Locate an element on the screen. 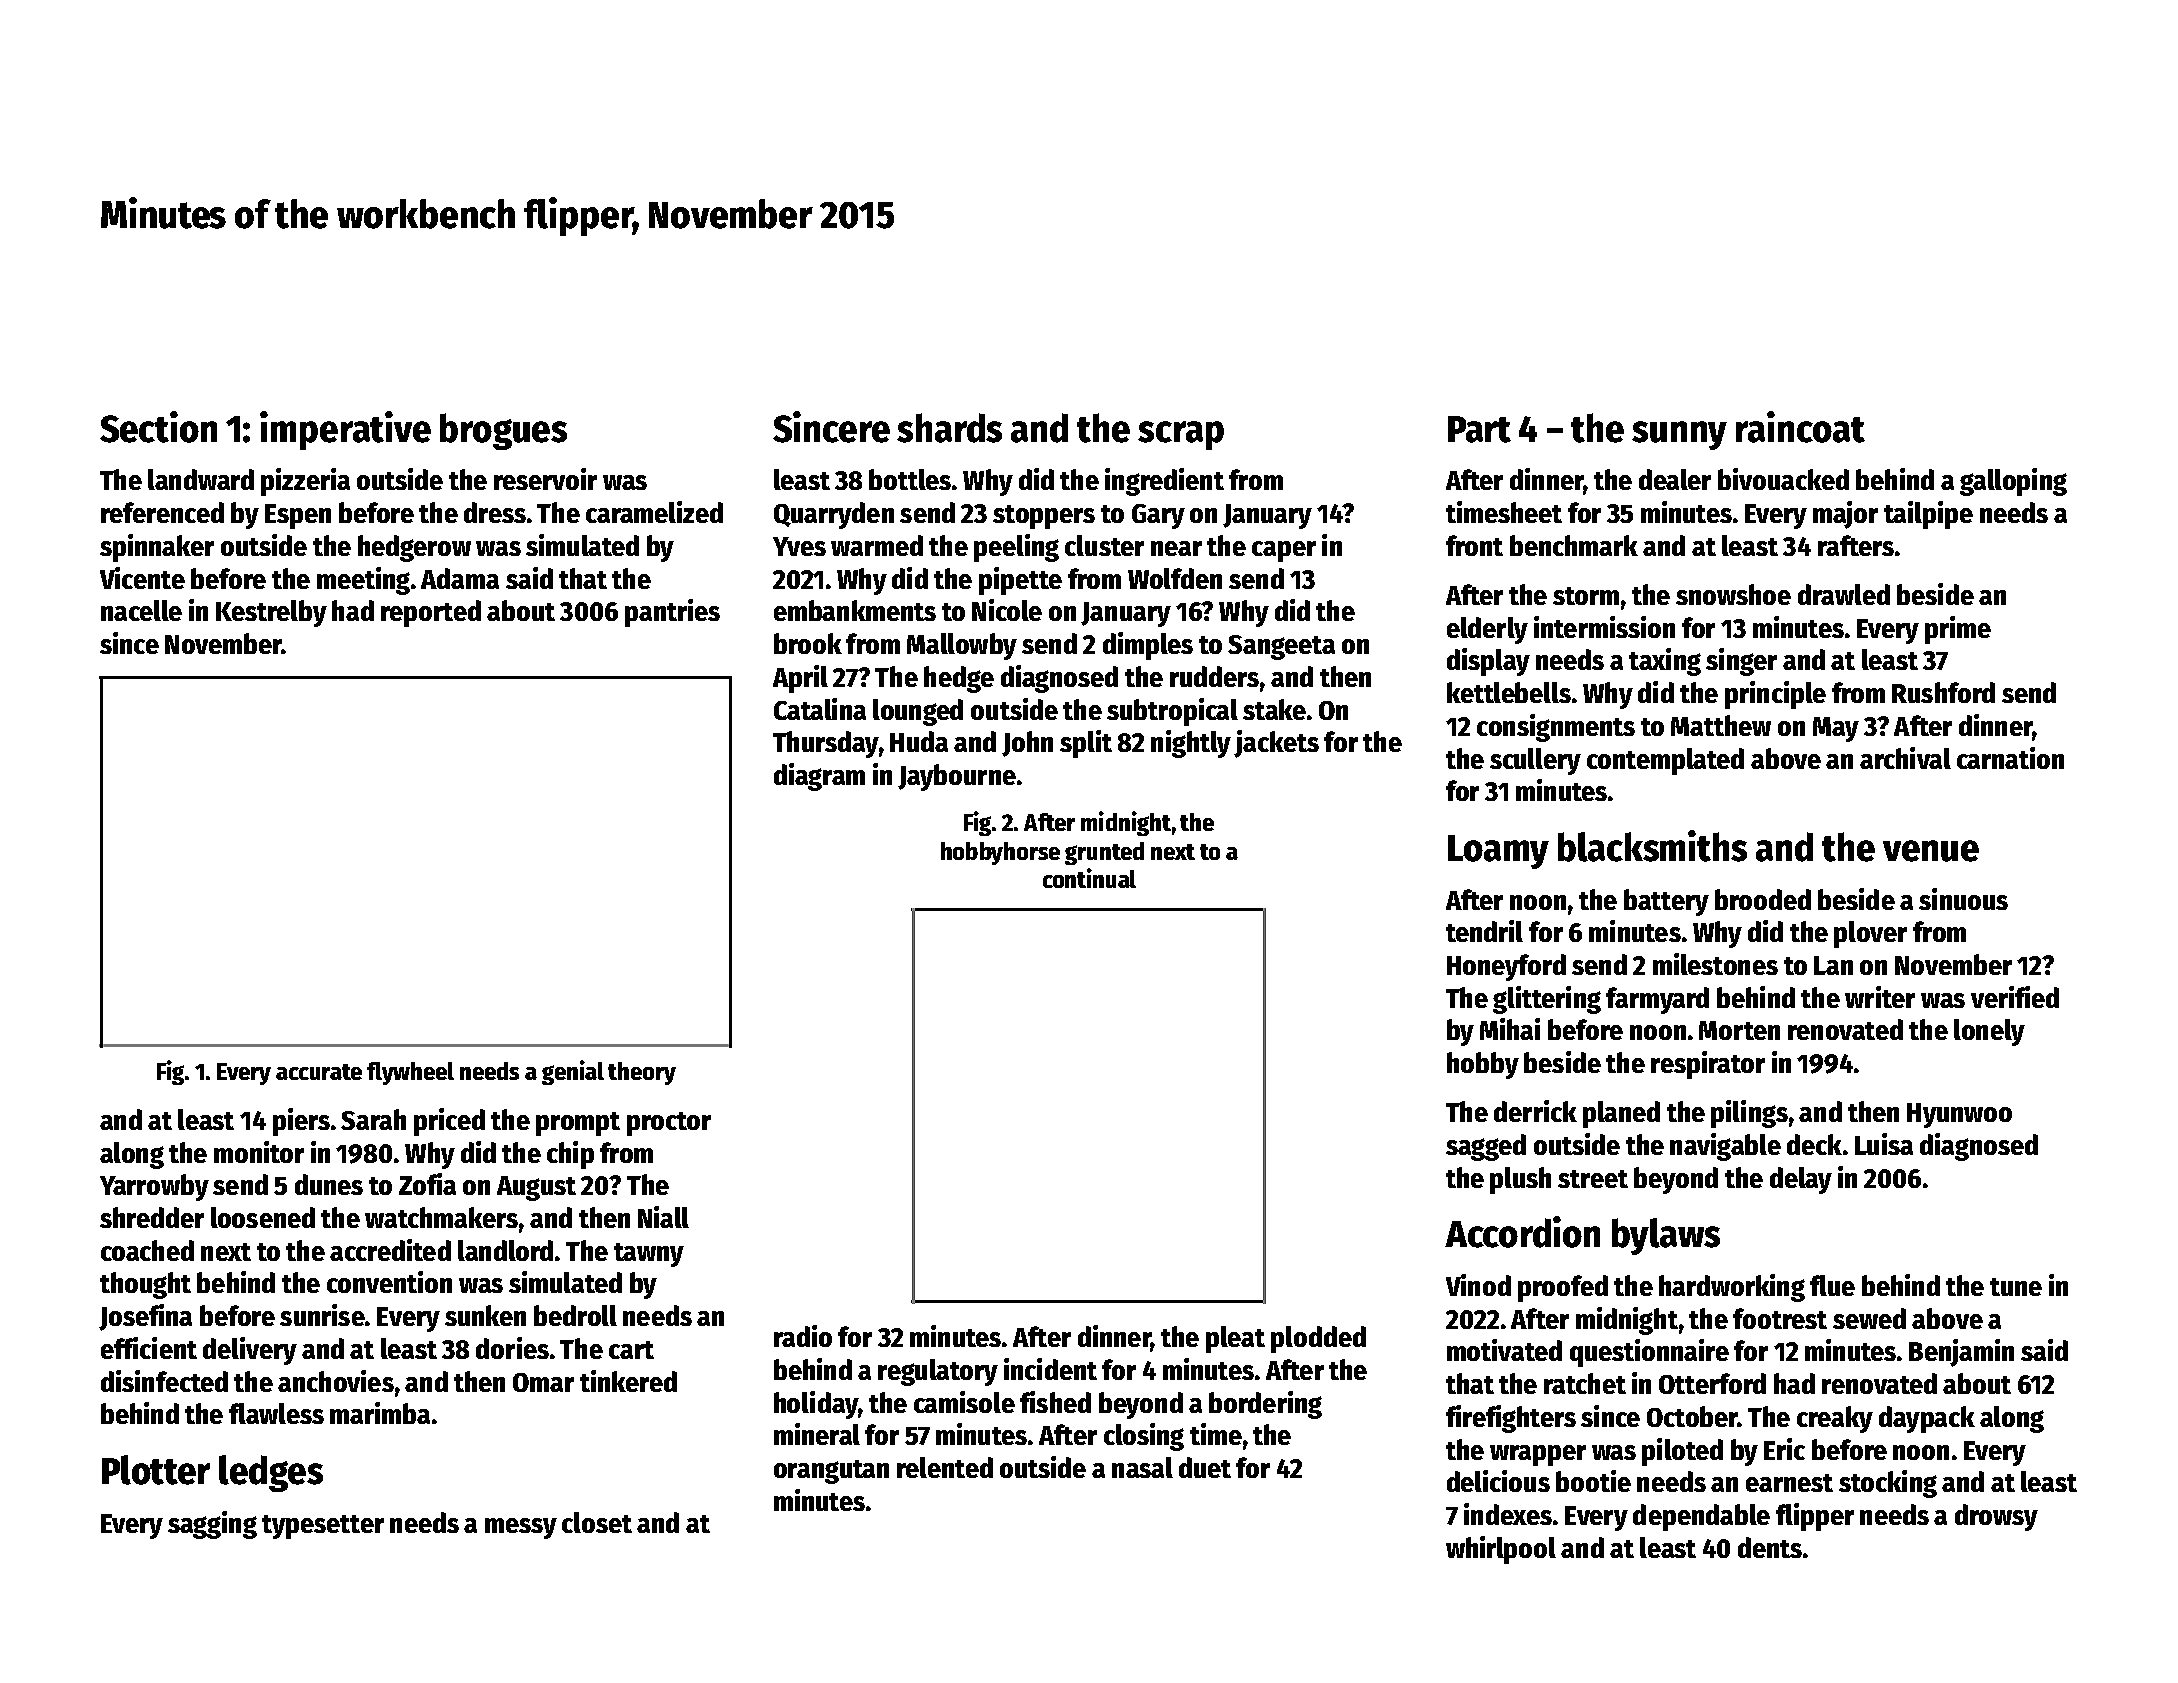  Part is located at coordinates (1479, 429).
